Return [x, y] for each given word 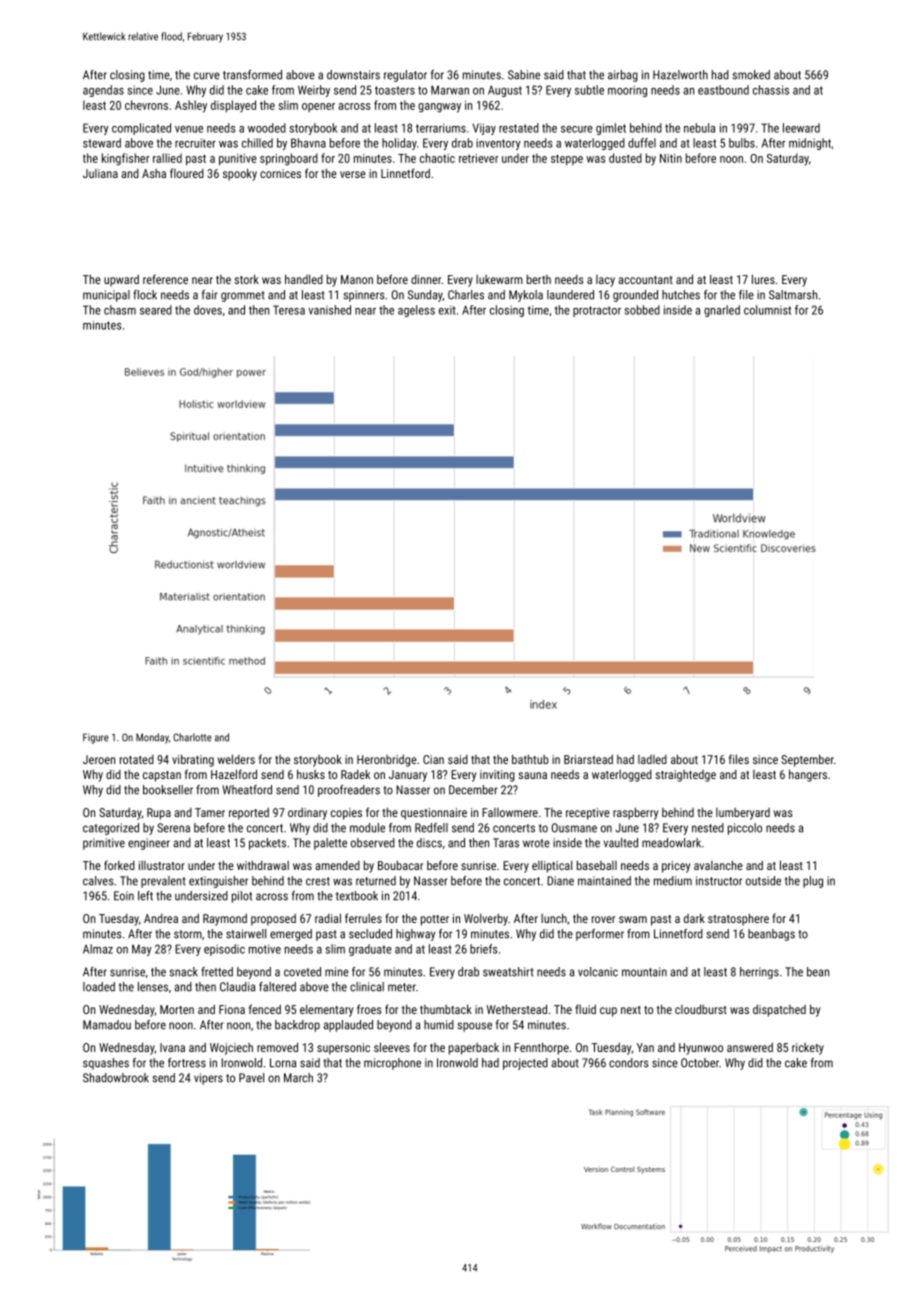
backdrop [297, 1026]
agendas [103, 91]
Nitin [671, 158]
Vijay [484, 129]
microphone [392, 1064]
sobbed [642, 310]
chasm [120, 310]
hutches [681, 295]
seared [156, 310]
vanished [329, 310]
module [367, 828]
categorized [111, 829]
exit [447, 310]
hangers [808, 775]
